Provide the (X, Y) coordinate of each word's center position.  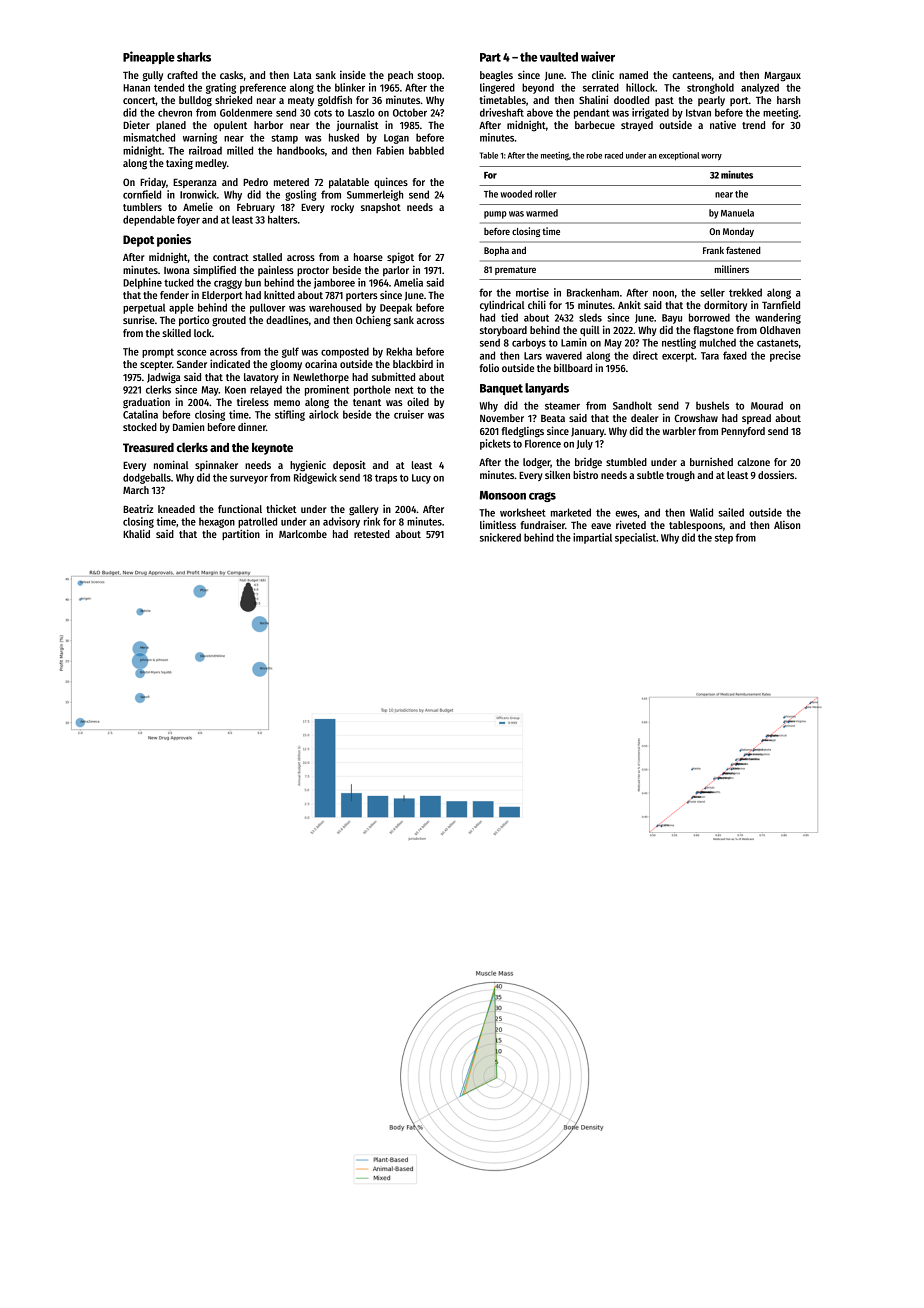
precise (785, 356)
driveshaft (502, 112)
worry (711, 157)
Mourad (767, 405)
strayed (637, 126)
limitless (498, 524)
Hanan (136, 88)
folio (489, 367)
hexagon (217, 522)
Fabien (390, 150)
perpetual (144, 309)
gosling (300, 195)
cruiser (409, 414)
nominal (171, 464)
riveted (631, 524)
